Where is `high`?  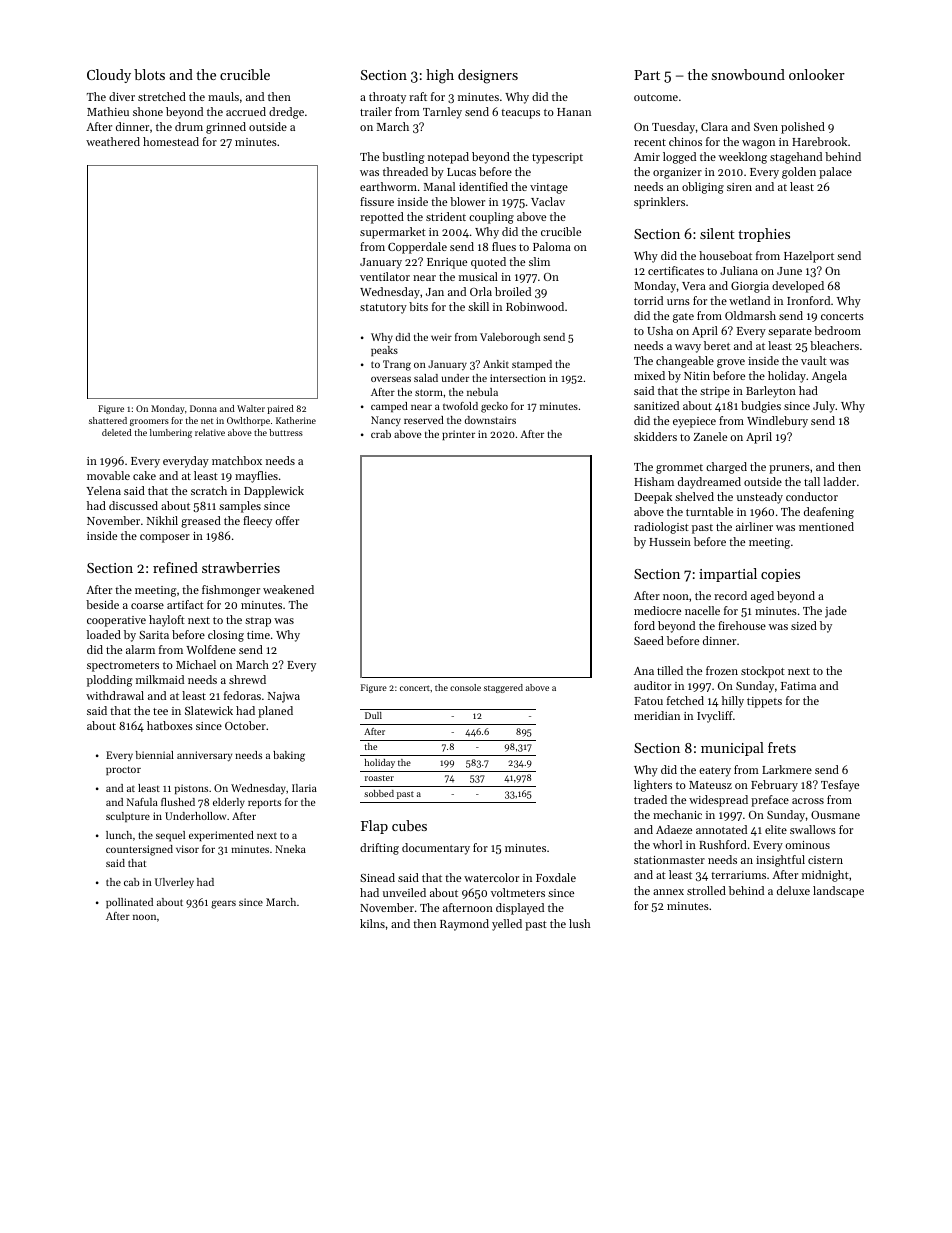 high is located at coordinates (440, 76).
